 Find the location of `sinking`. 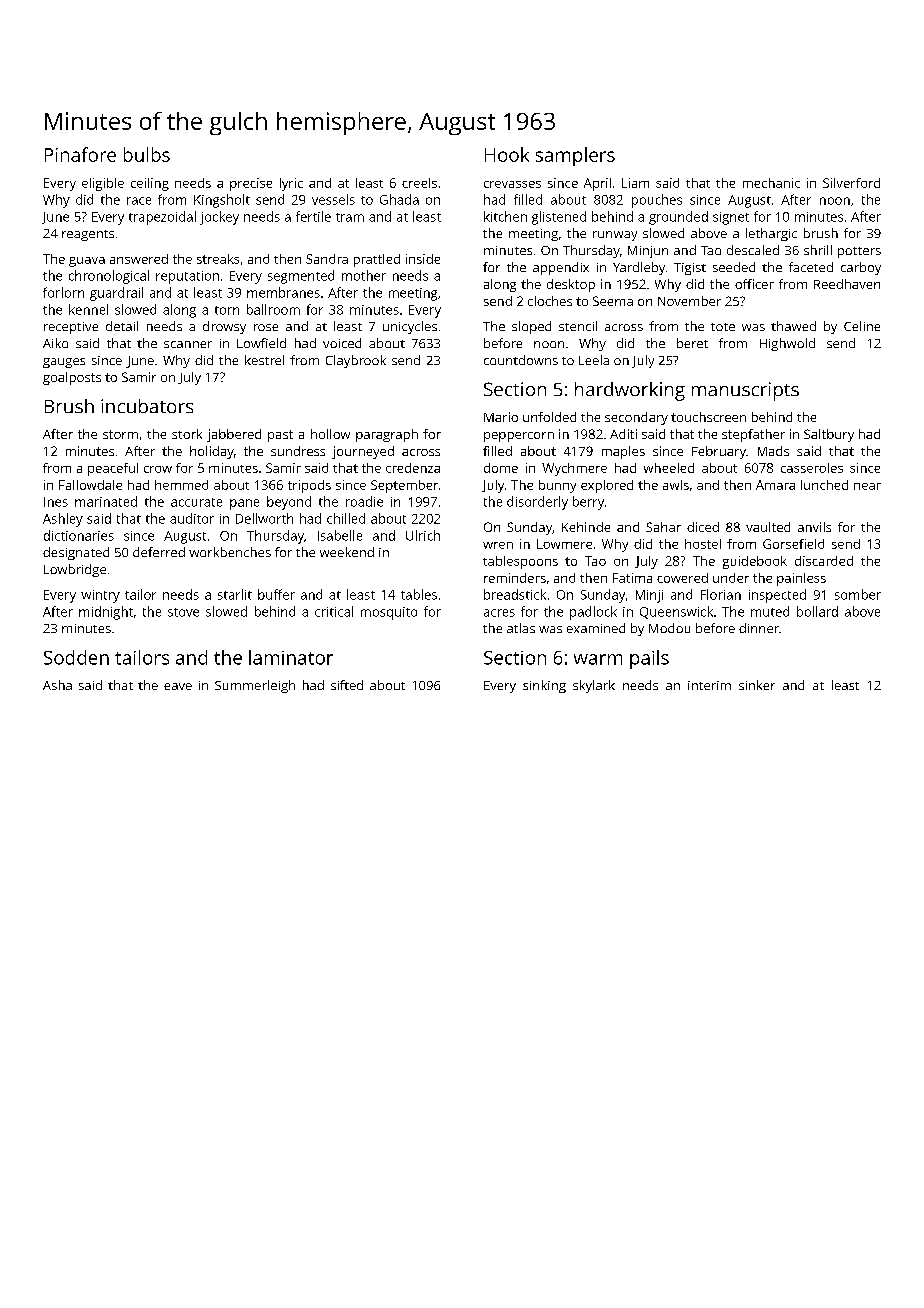

sinking is located at coordinates (544, 686).
